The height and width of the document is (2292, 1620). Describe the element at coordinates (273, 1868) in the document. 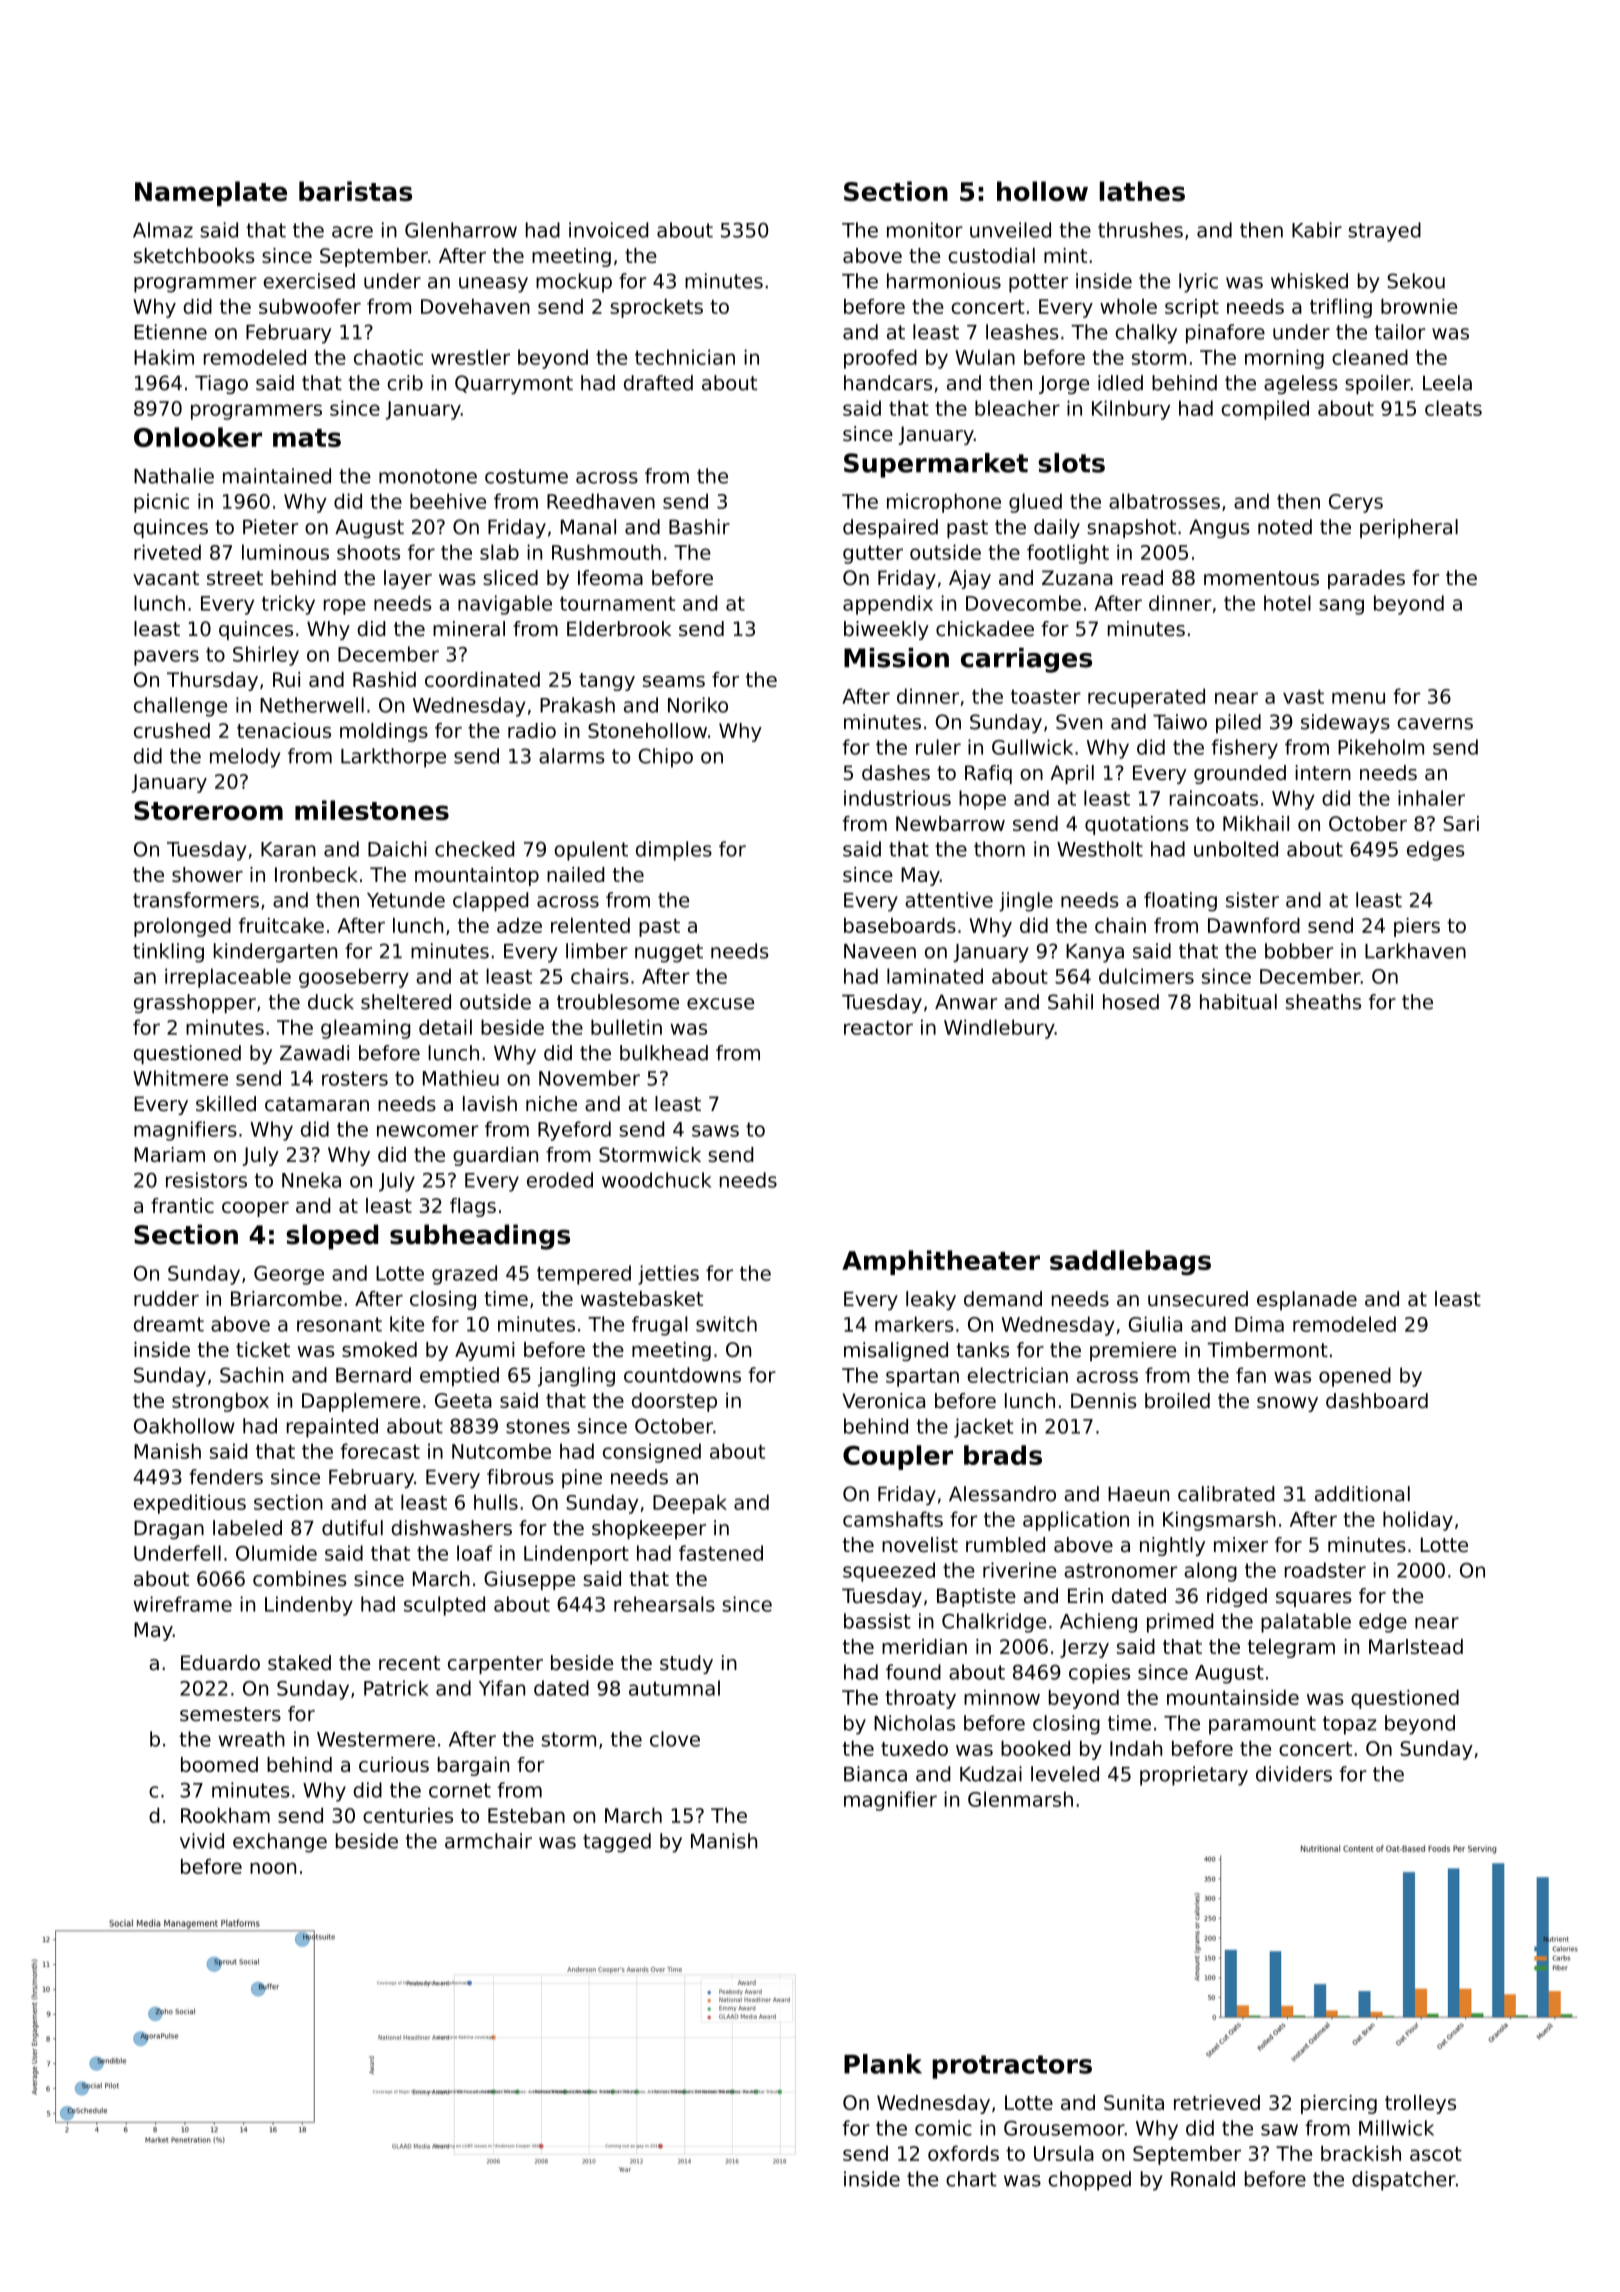

I see `noon` at that location.
